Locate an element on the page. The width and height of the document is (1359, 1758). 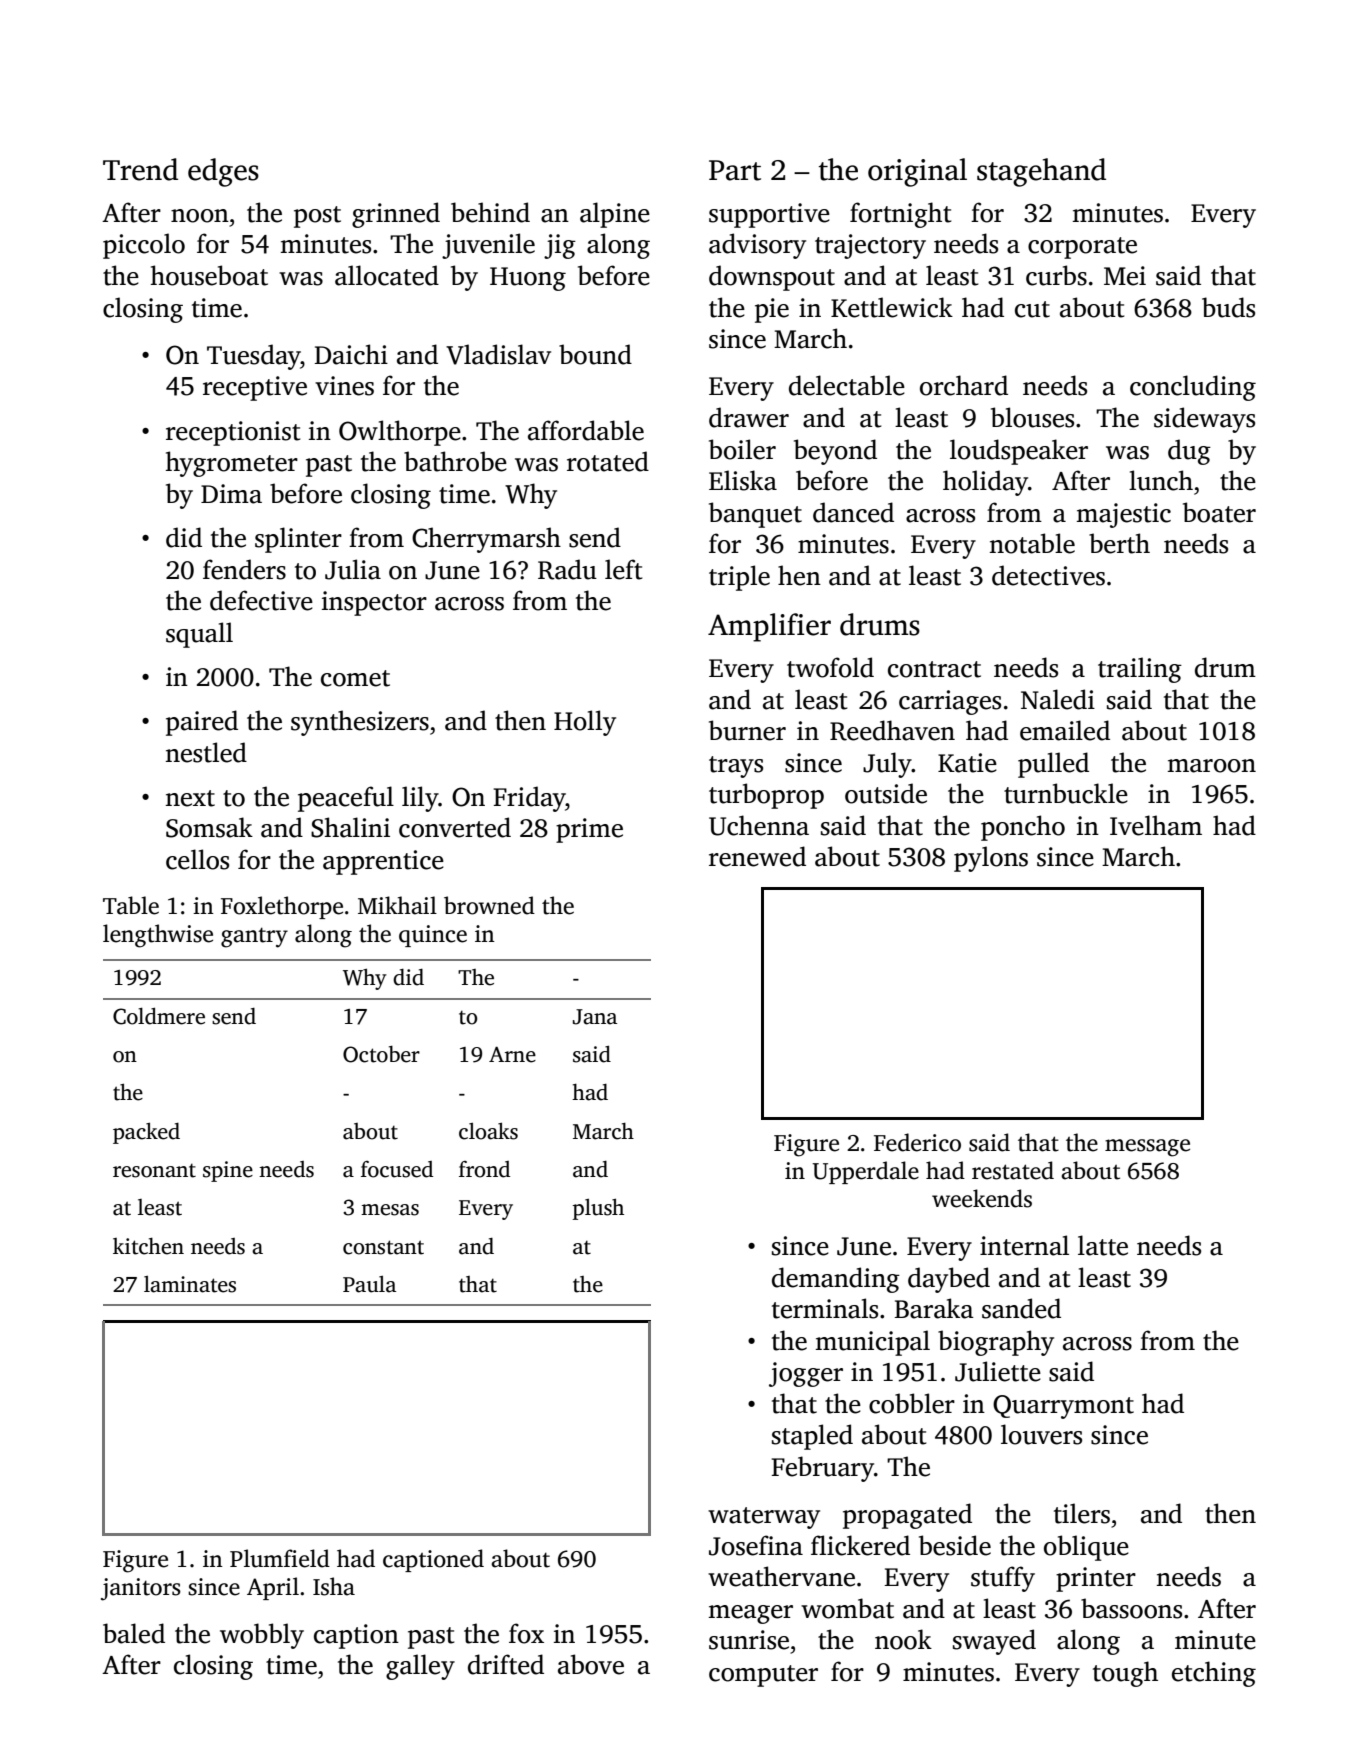
cut is located at coordinates (1032, 309).
